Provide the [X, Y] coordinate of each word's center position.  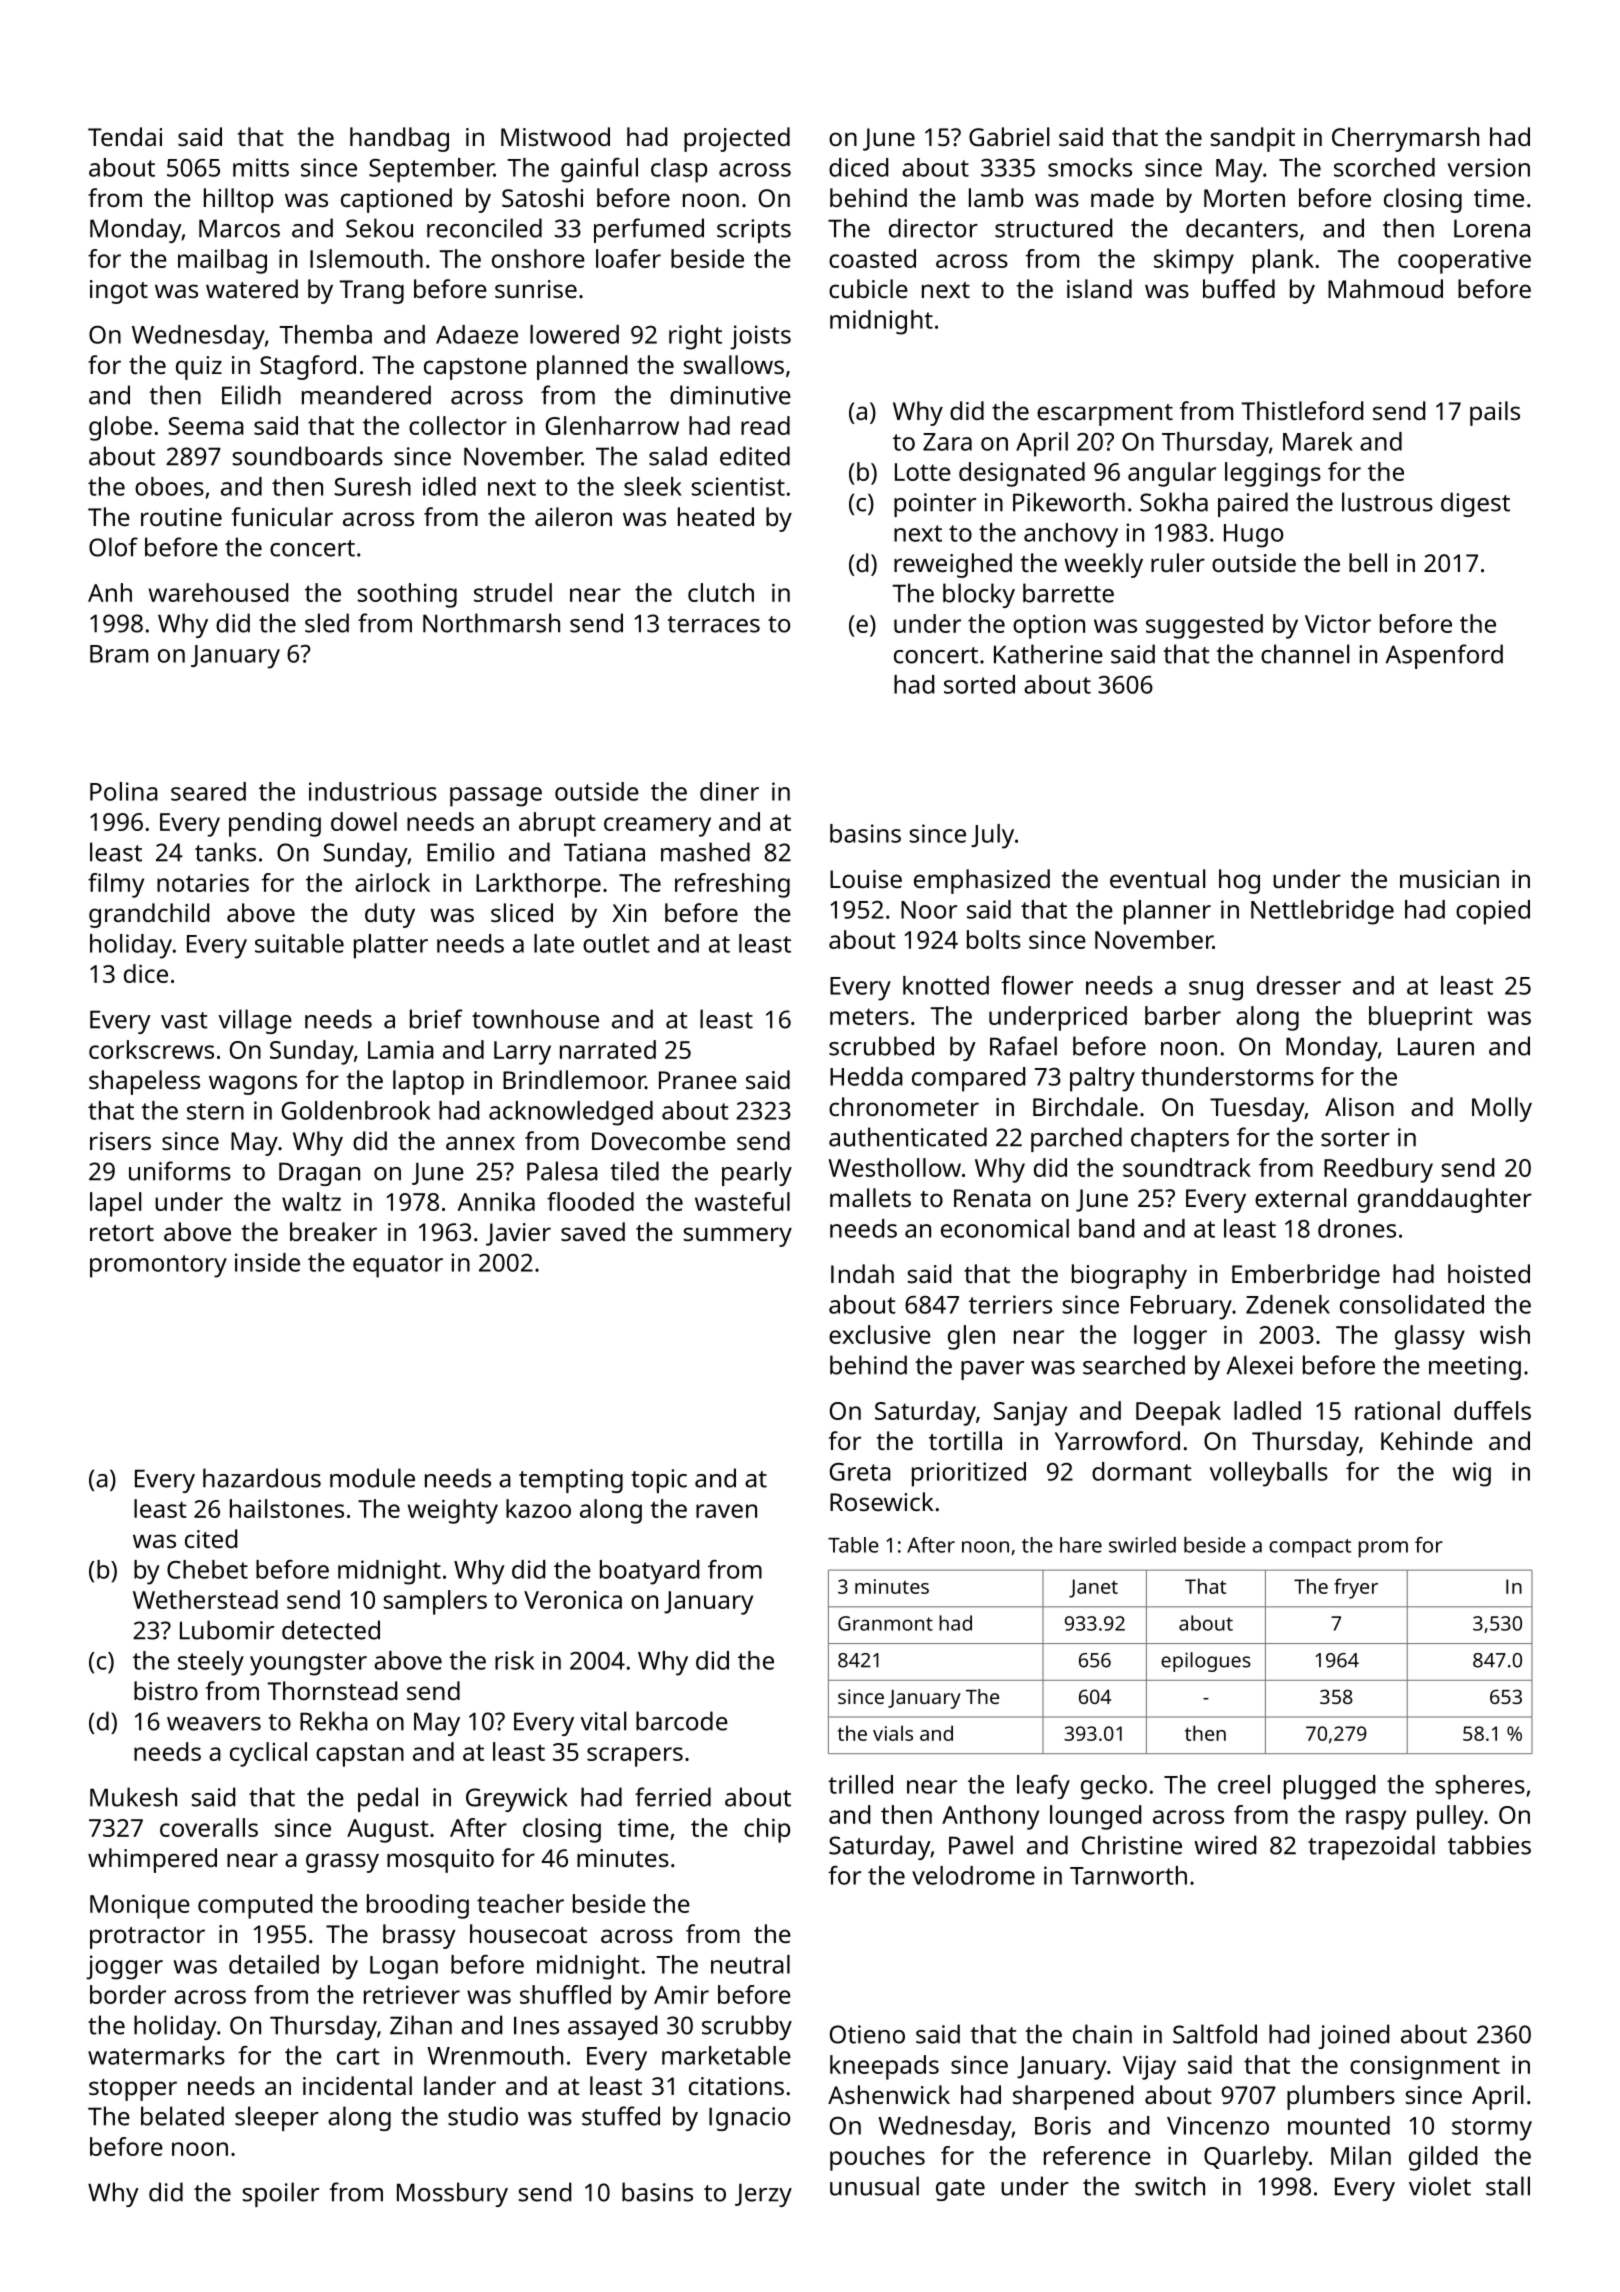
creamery [657, 827]
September [431, 170]
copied [1493, 912]
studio [483, 2116]
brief [436, 1019]
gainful [599, 170]
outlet [616, 943]
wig [1471, 1474]
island [1099, 288]
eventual [1157, 878]
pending [275, 824]
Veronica [573, 1600]
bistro [166, 1690]
